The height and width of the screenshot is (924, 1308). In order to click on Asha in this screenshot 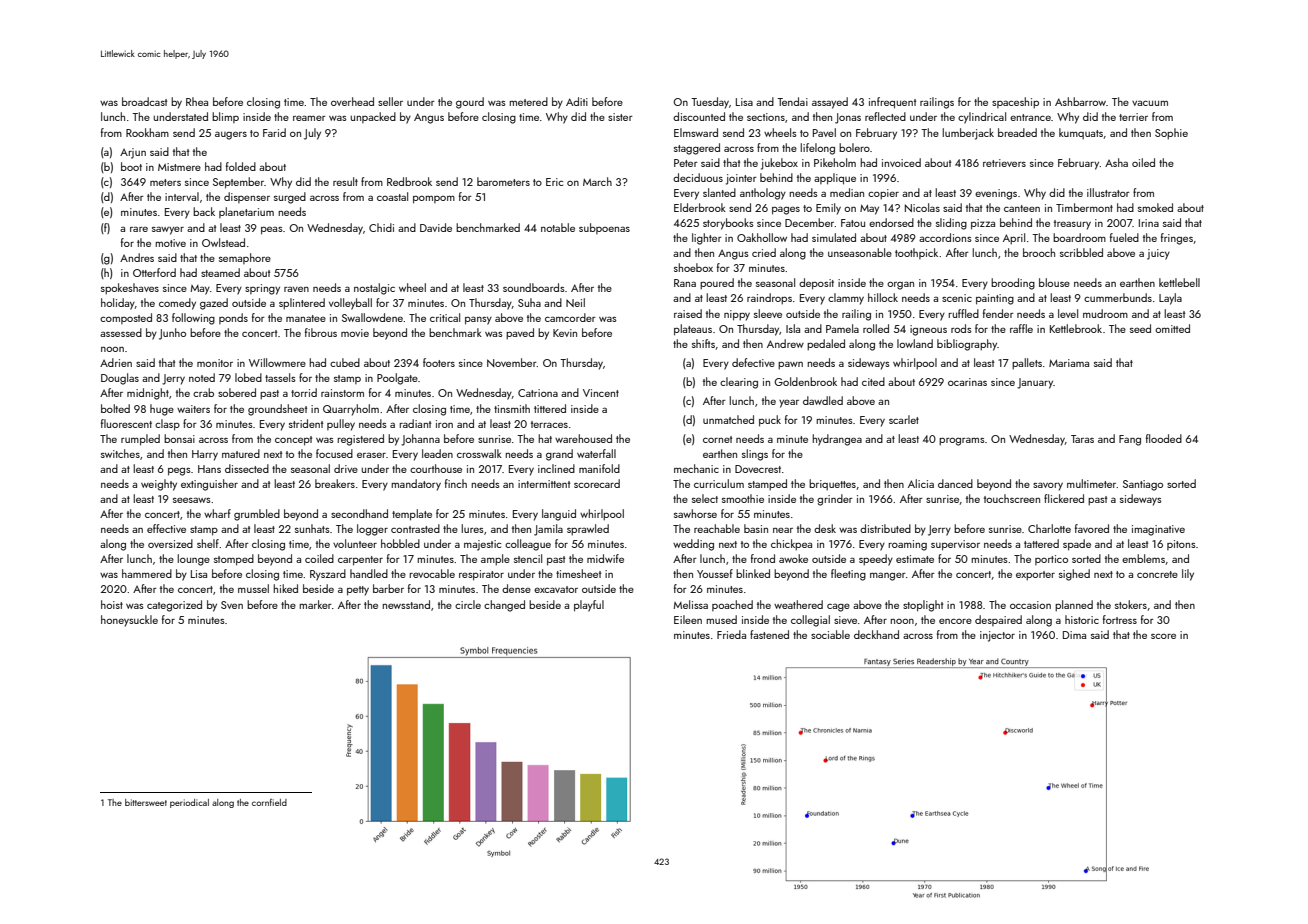, I will do `click(1116, 162)`.
